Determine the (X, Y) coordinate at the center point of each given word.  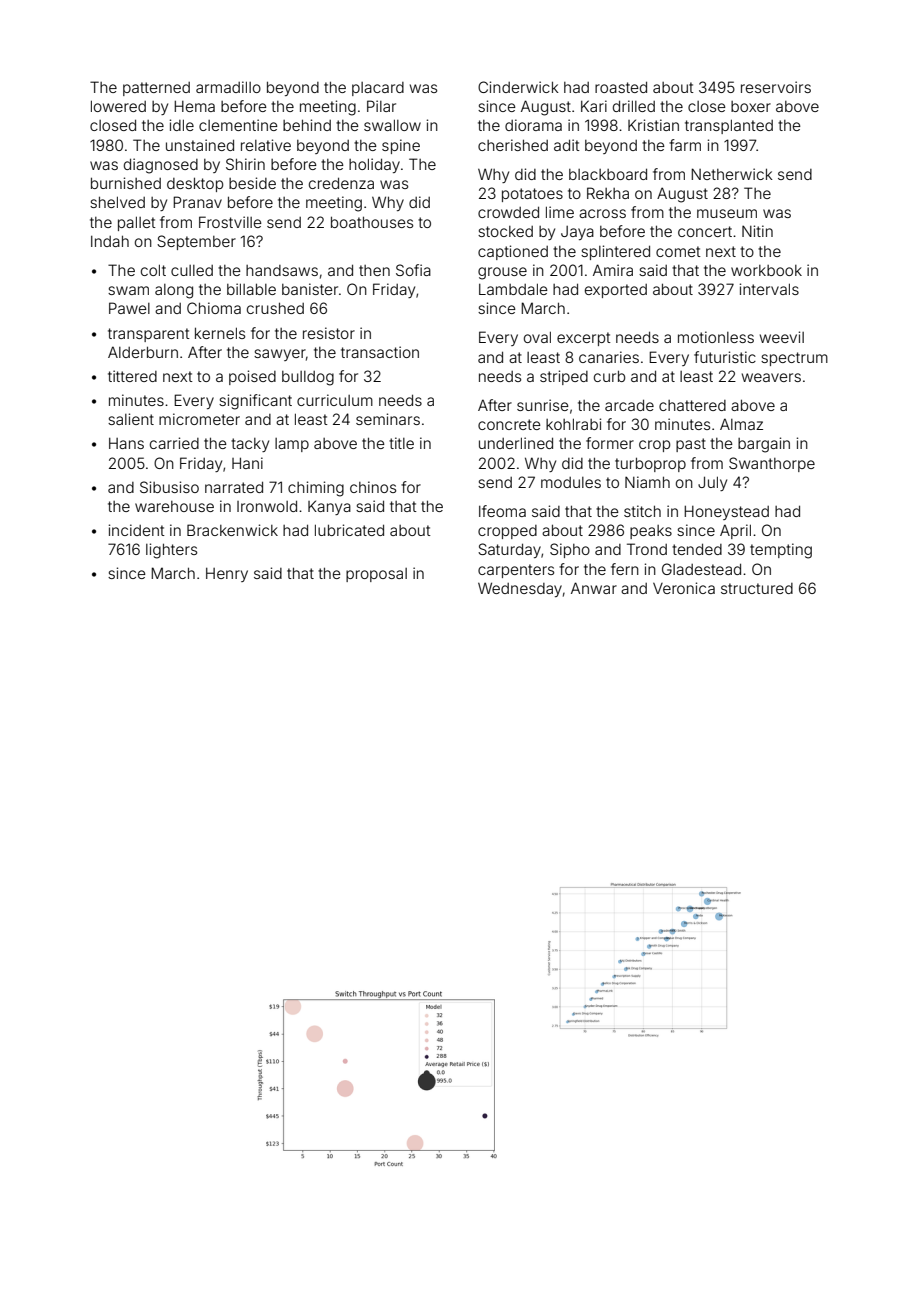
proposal (376, 575)
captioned (513, 252)
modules (571, 482)
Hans (126, 443)
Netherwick (732, 174)
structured (757, 588)
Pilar (381, 106)
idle (182, 125)
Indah (110, 241)
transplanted (729, 126)
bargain (764, 445)
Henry (227, 575)
